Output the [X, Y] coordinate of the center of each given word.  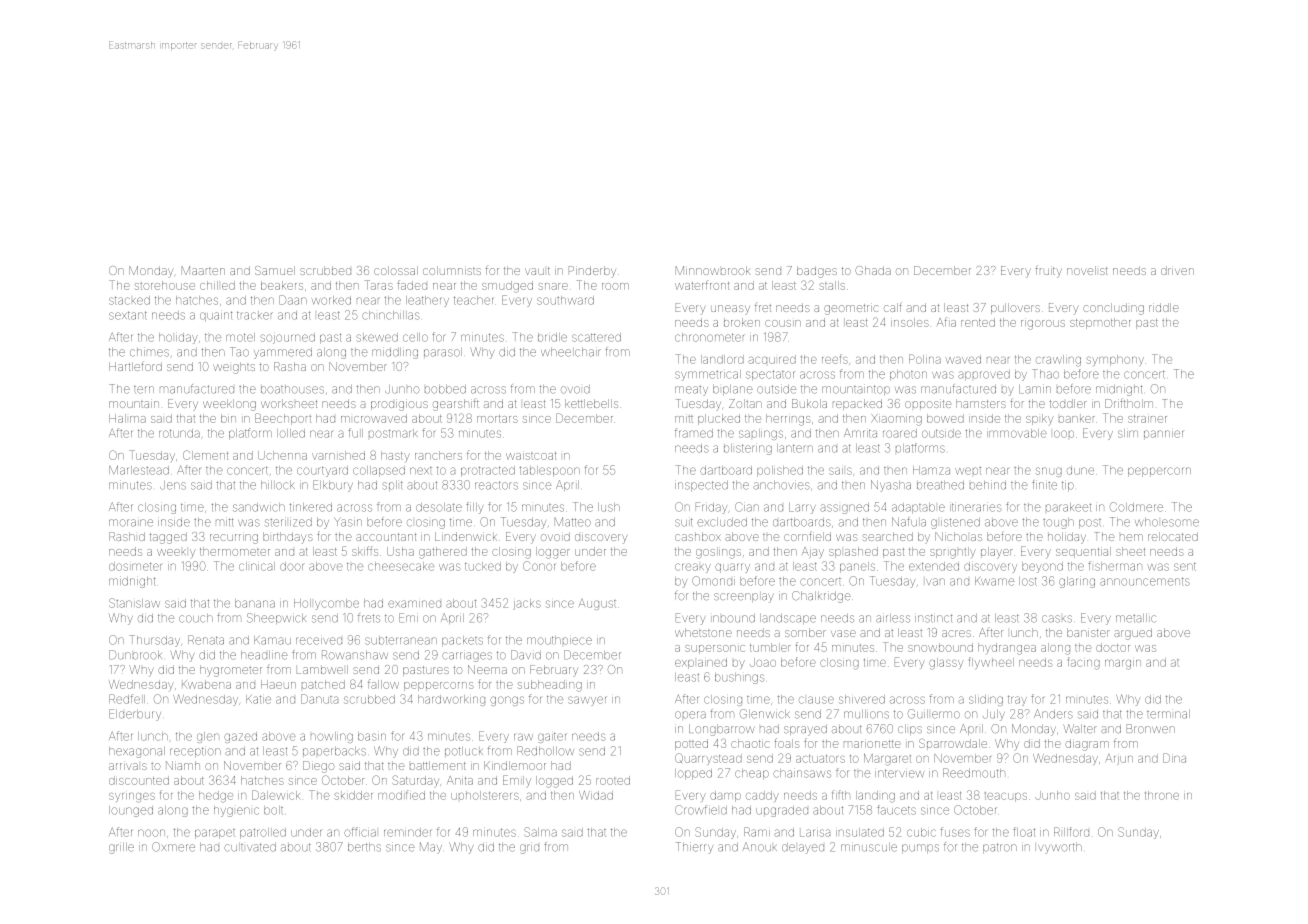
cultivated [250, 847]
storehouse [165, 285]
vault [537, 271]
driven [1177, 270]
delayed [803, 848]
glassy [946, 664]
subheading [550, 686]
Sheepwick [276, 618]
